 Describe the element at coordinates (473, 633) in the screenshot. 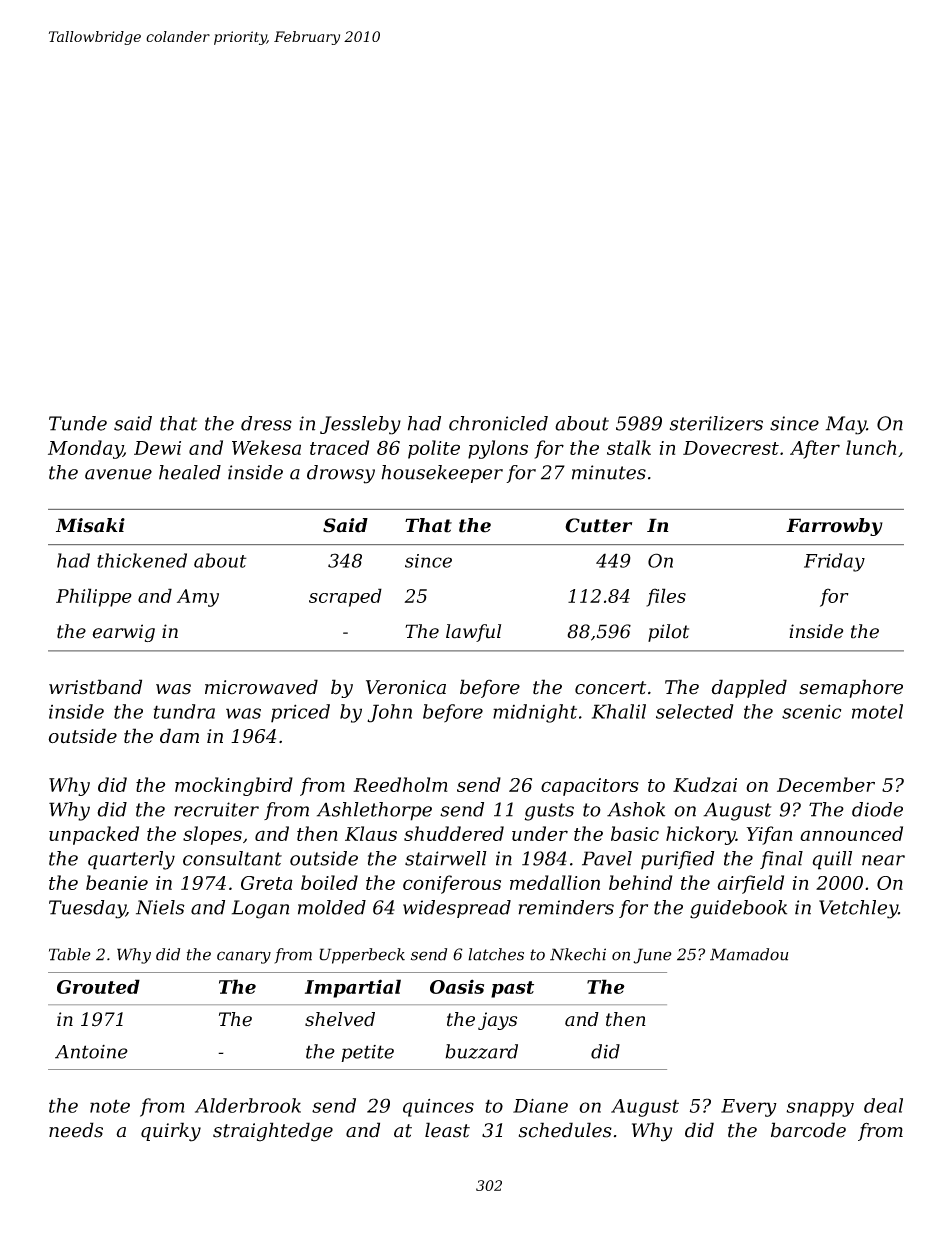

I see `lawful` at that location.
